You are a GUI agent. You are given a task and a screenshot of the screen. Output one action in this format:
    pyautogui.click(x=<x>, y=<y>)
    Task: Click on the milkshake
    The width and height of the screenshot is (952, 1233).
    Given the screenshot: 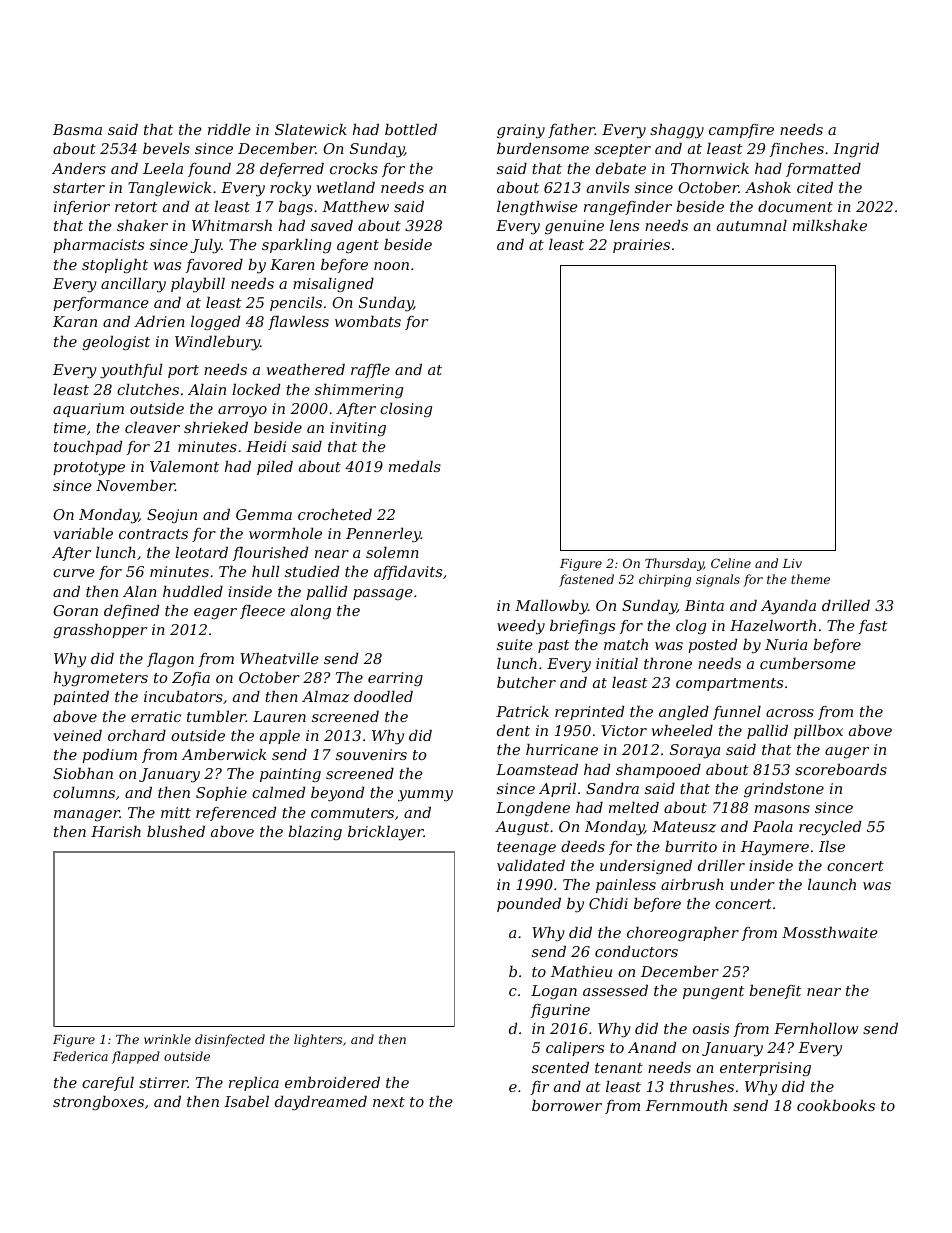 What is the action you would take?
    pyautogui.click(x=830, y=225)
